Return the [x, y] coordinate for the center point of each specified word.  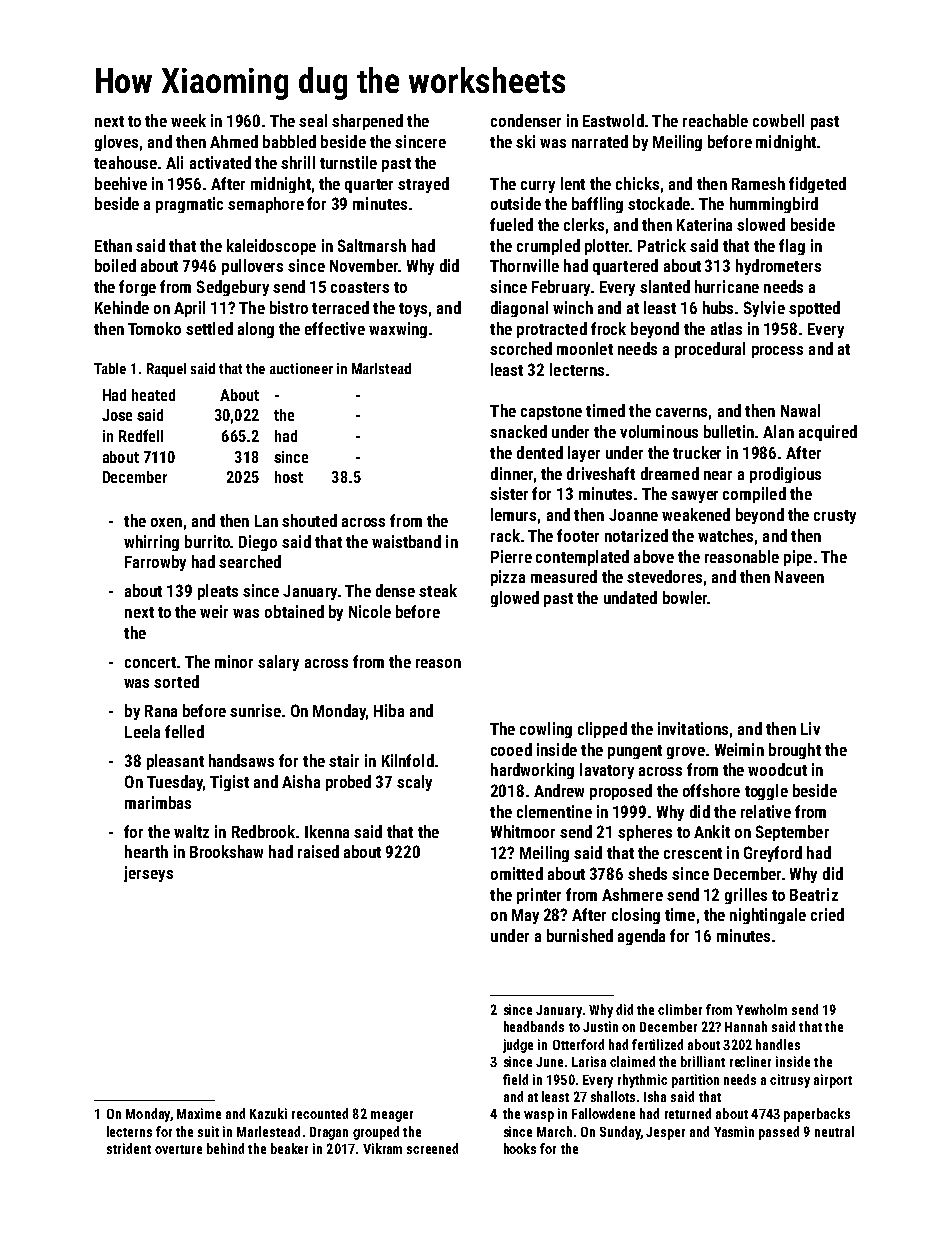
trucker [697, 452]
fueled [511, 224]
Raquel [166, 370]
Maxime [199, 1113]
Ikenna [327, 831]
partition [695, 1081]
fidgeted [817, 185]
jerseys [148, 874]
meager [392, 1116]
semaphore [266, 205]
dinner [512, 473]
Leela [142, 731]
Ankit [712, 831]
